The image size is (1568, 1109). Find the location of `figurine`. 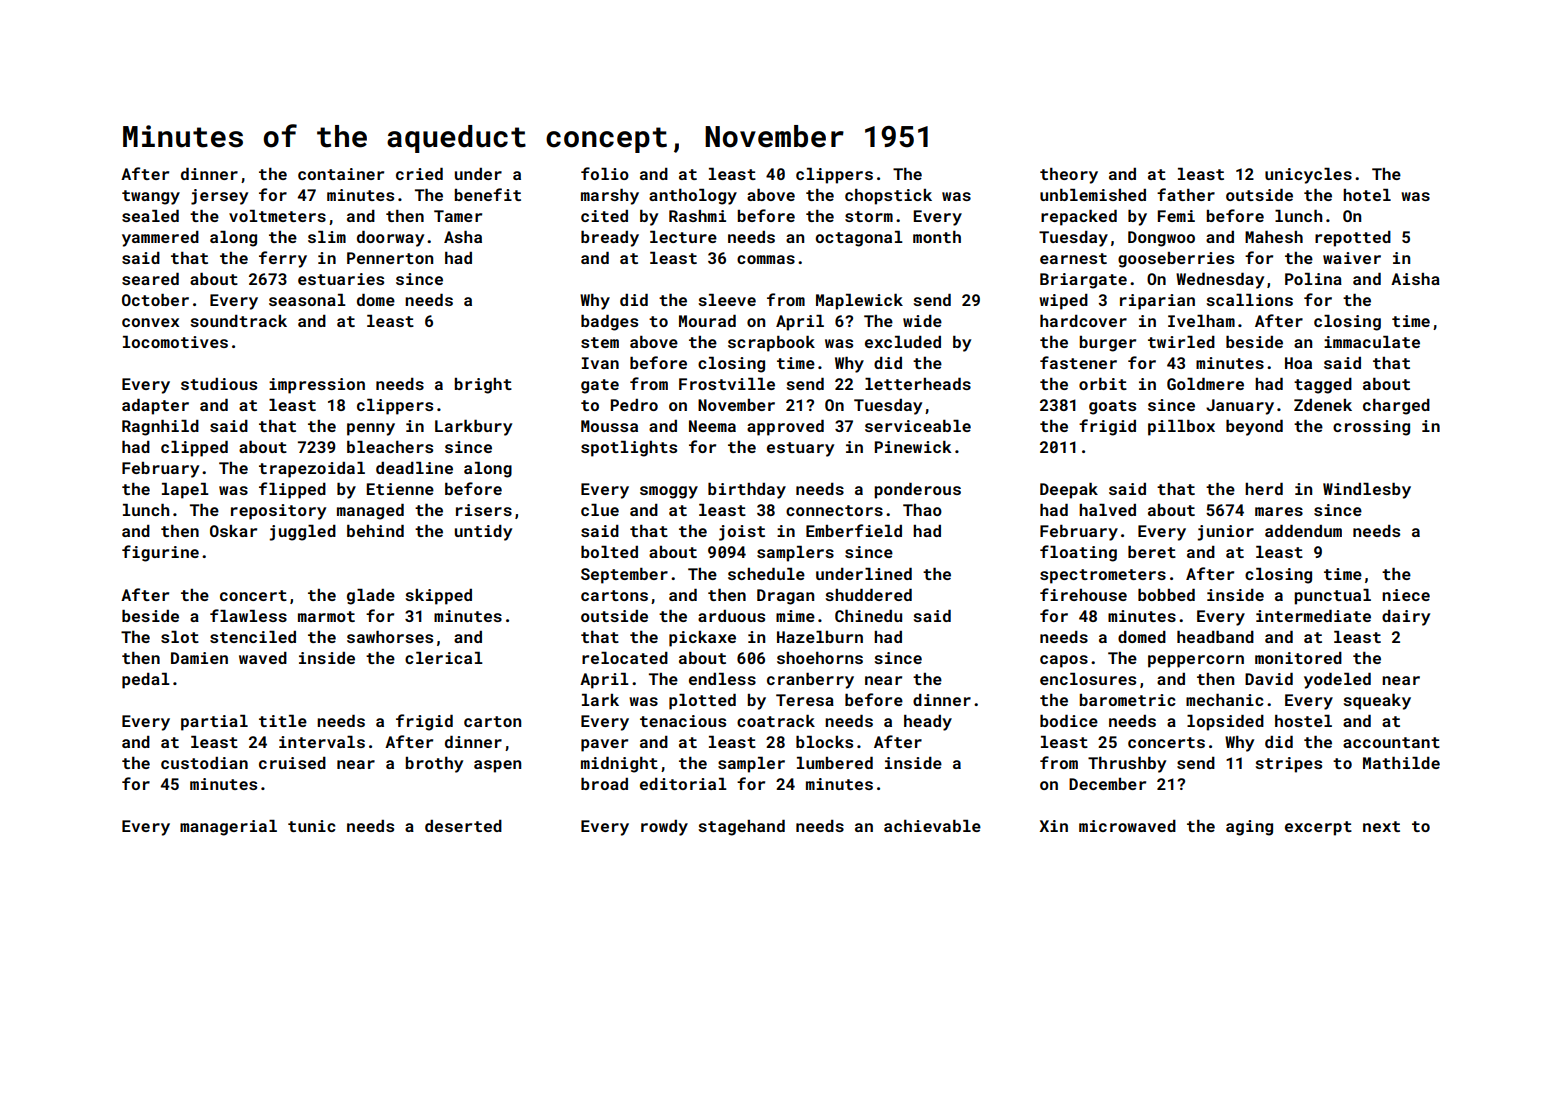

figurine is located at coordinates (160, 553).
